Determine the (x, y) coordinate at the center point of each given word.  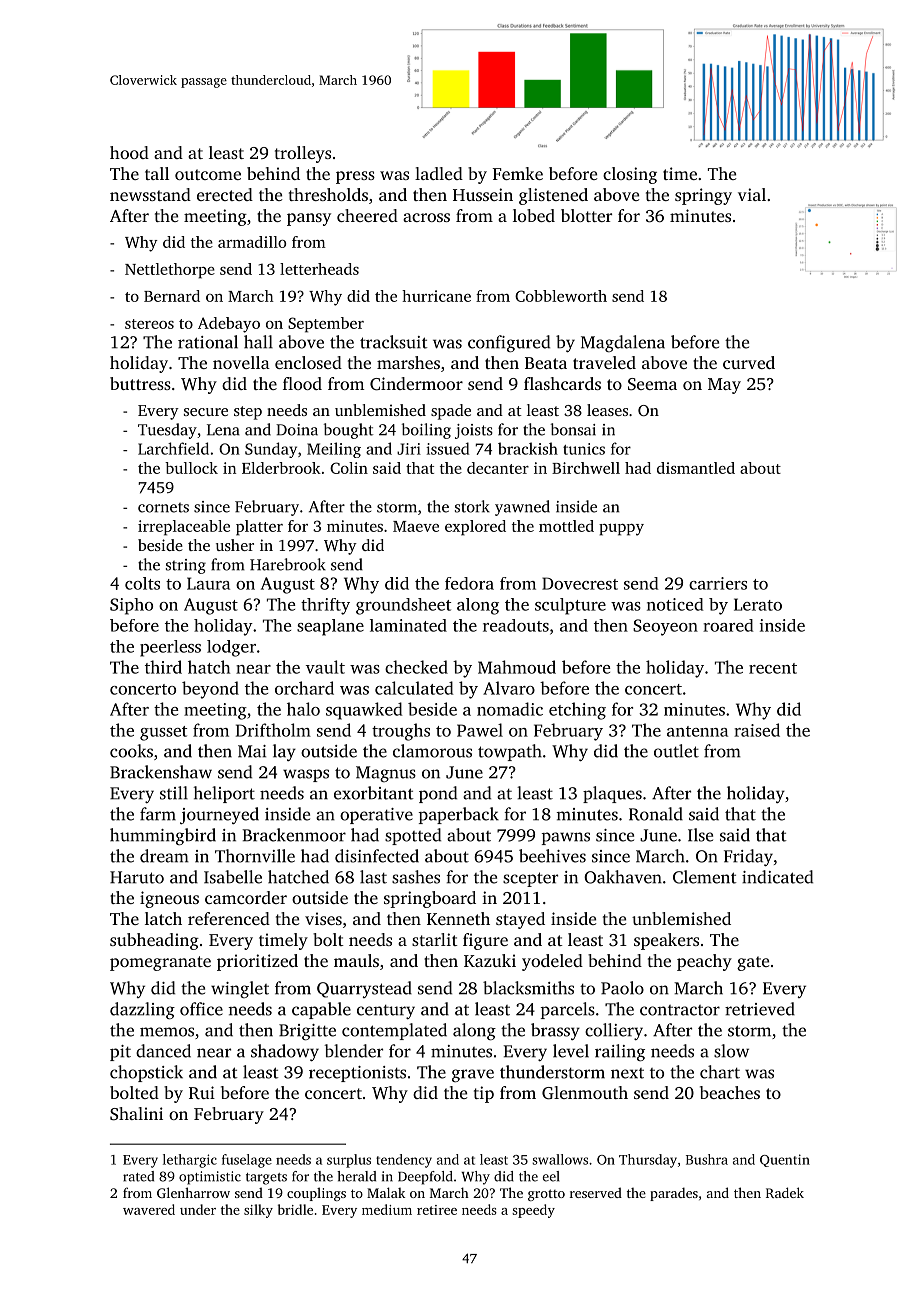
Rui (202, 1093)
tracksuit (394, 342)
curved (749, 362)
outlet (676, 751)
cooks (131, 751)
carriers (718, 583)
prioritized (257, 962)
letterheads (319, 269)
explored (475, 528)
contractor (680, 1010)
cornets (163, 508)
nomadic (510, 709)
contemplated (394, 1031)
